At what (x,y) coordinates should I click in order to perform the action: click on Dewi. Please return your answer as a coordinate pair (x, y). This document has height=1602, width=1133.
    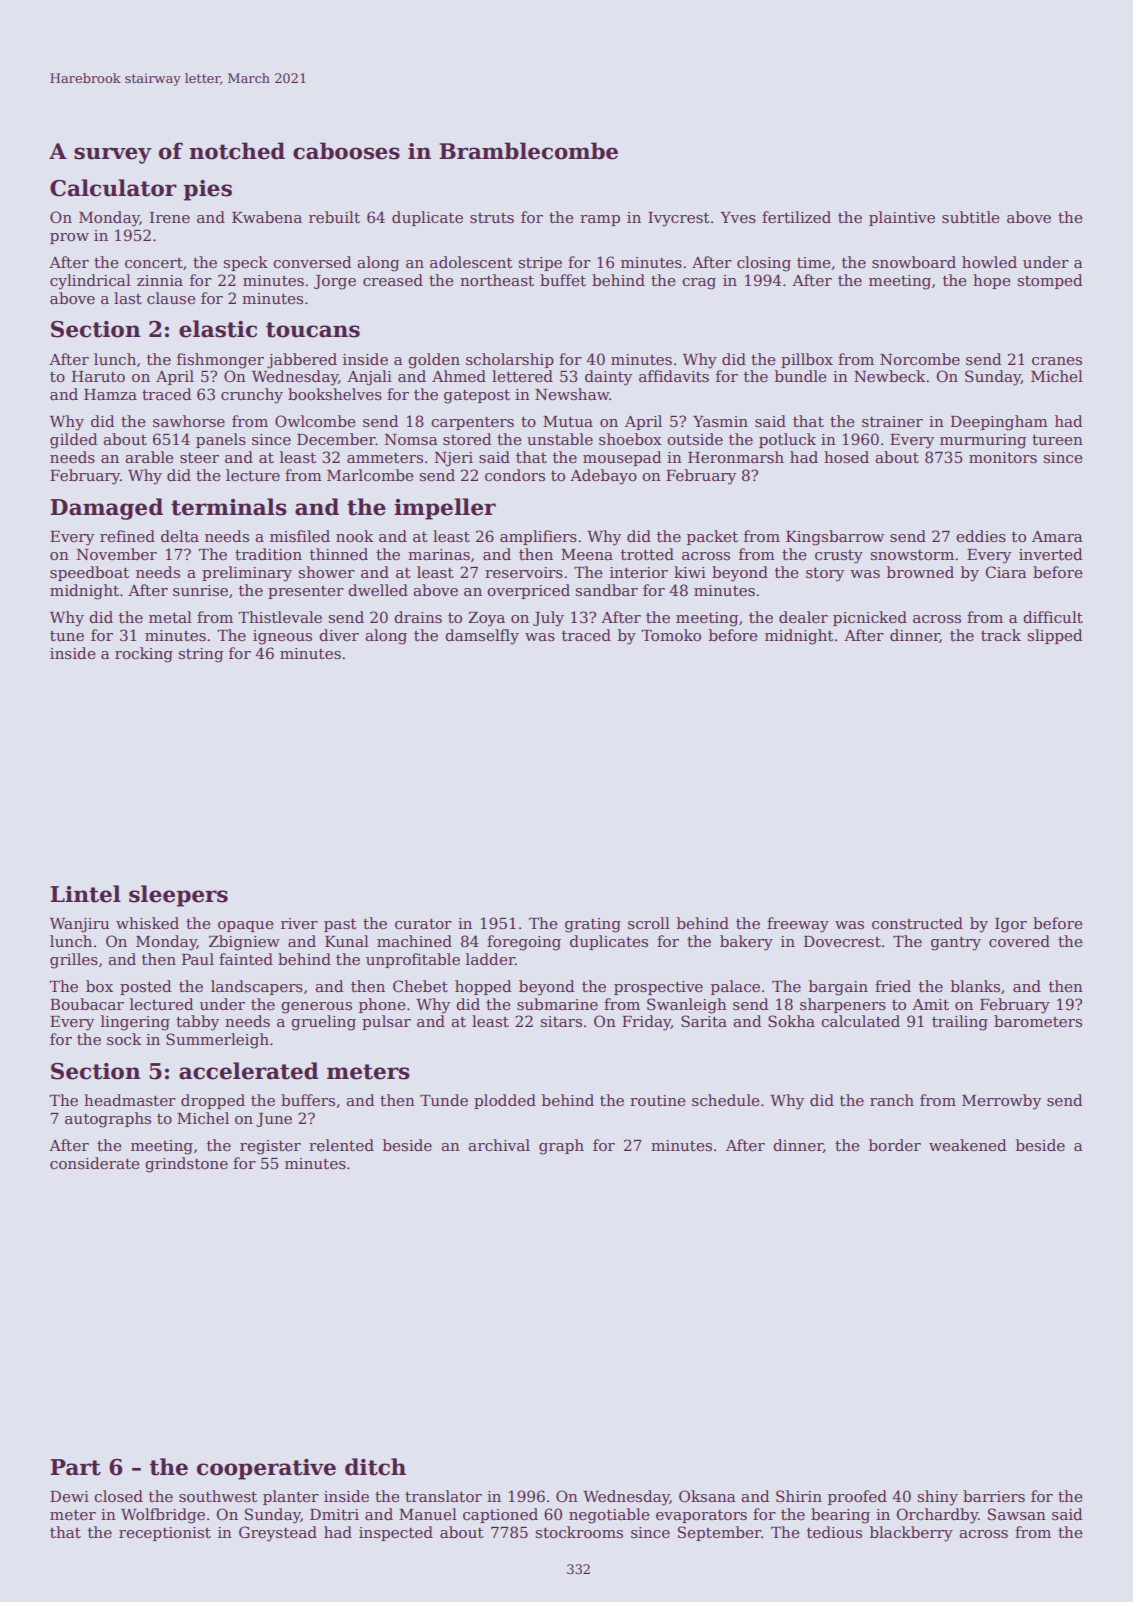
    Looking at the image, I should click on (69, 1496).
